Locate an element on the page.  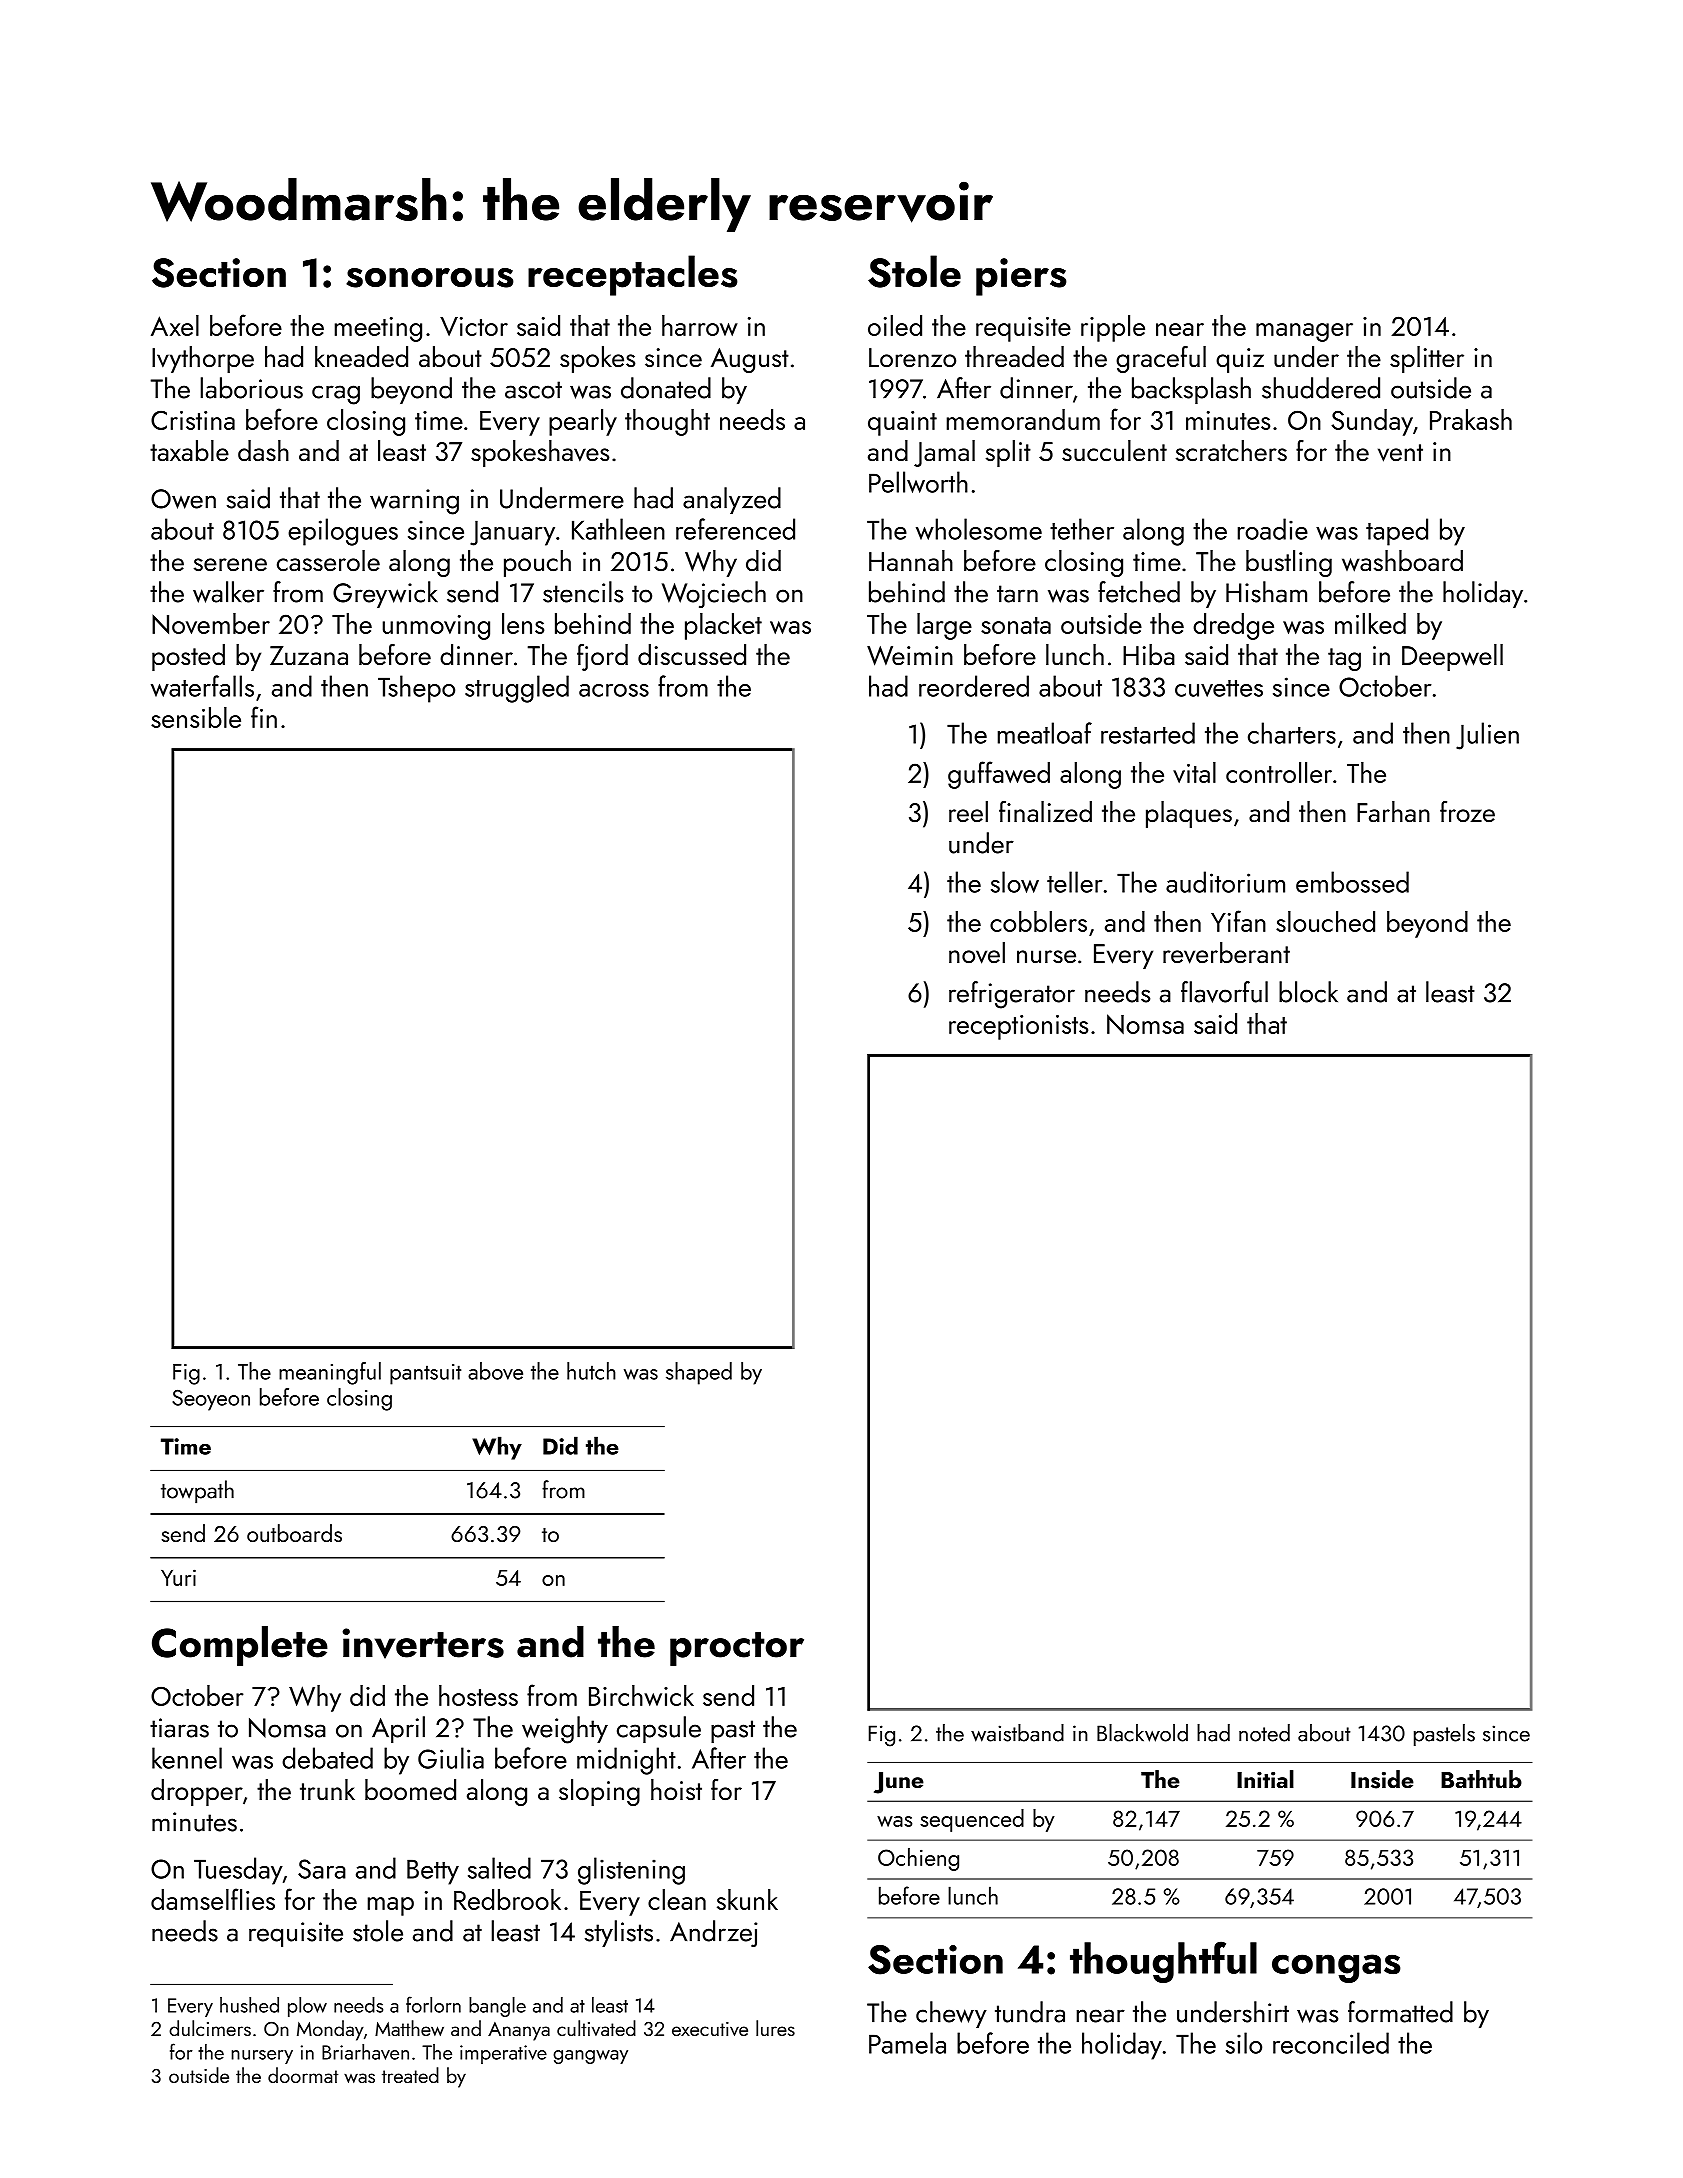
piers is located at coordinates (1021, 277).
